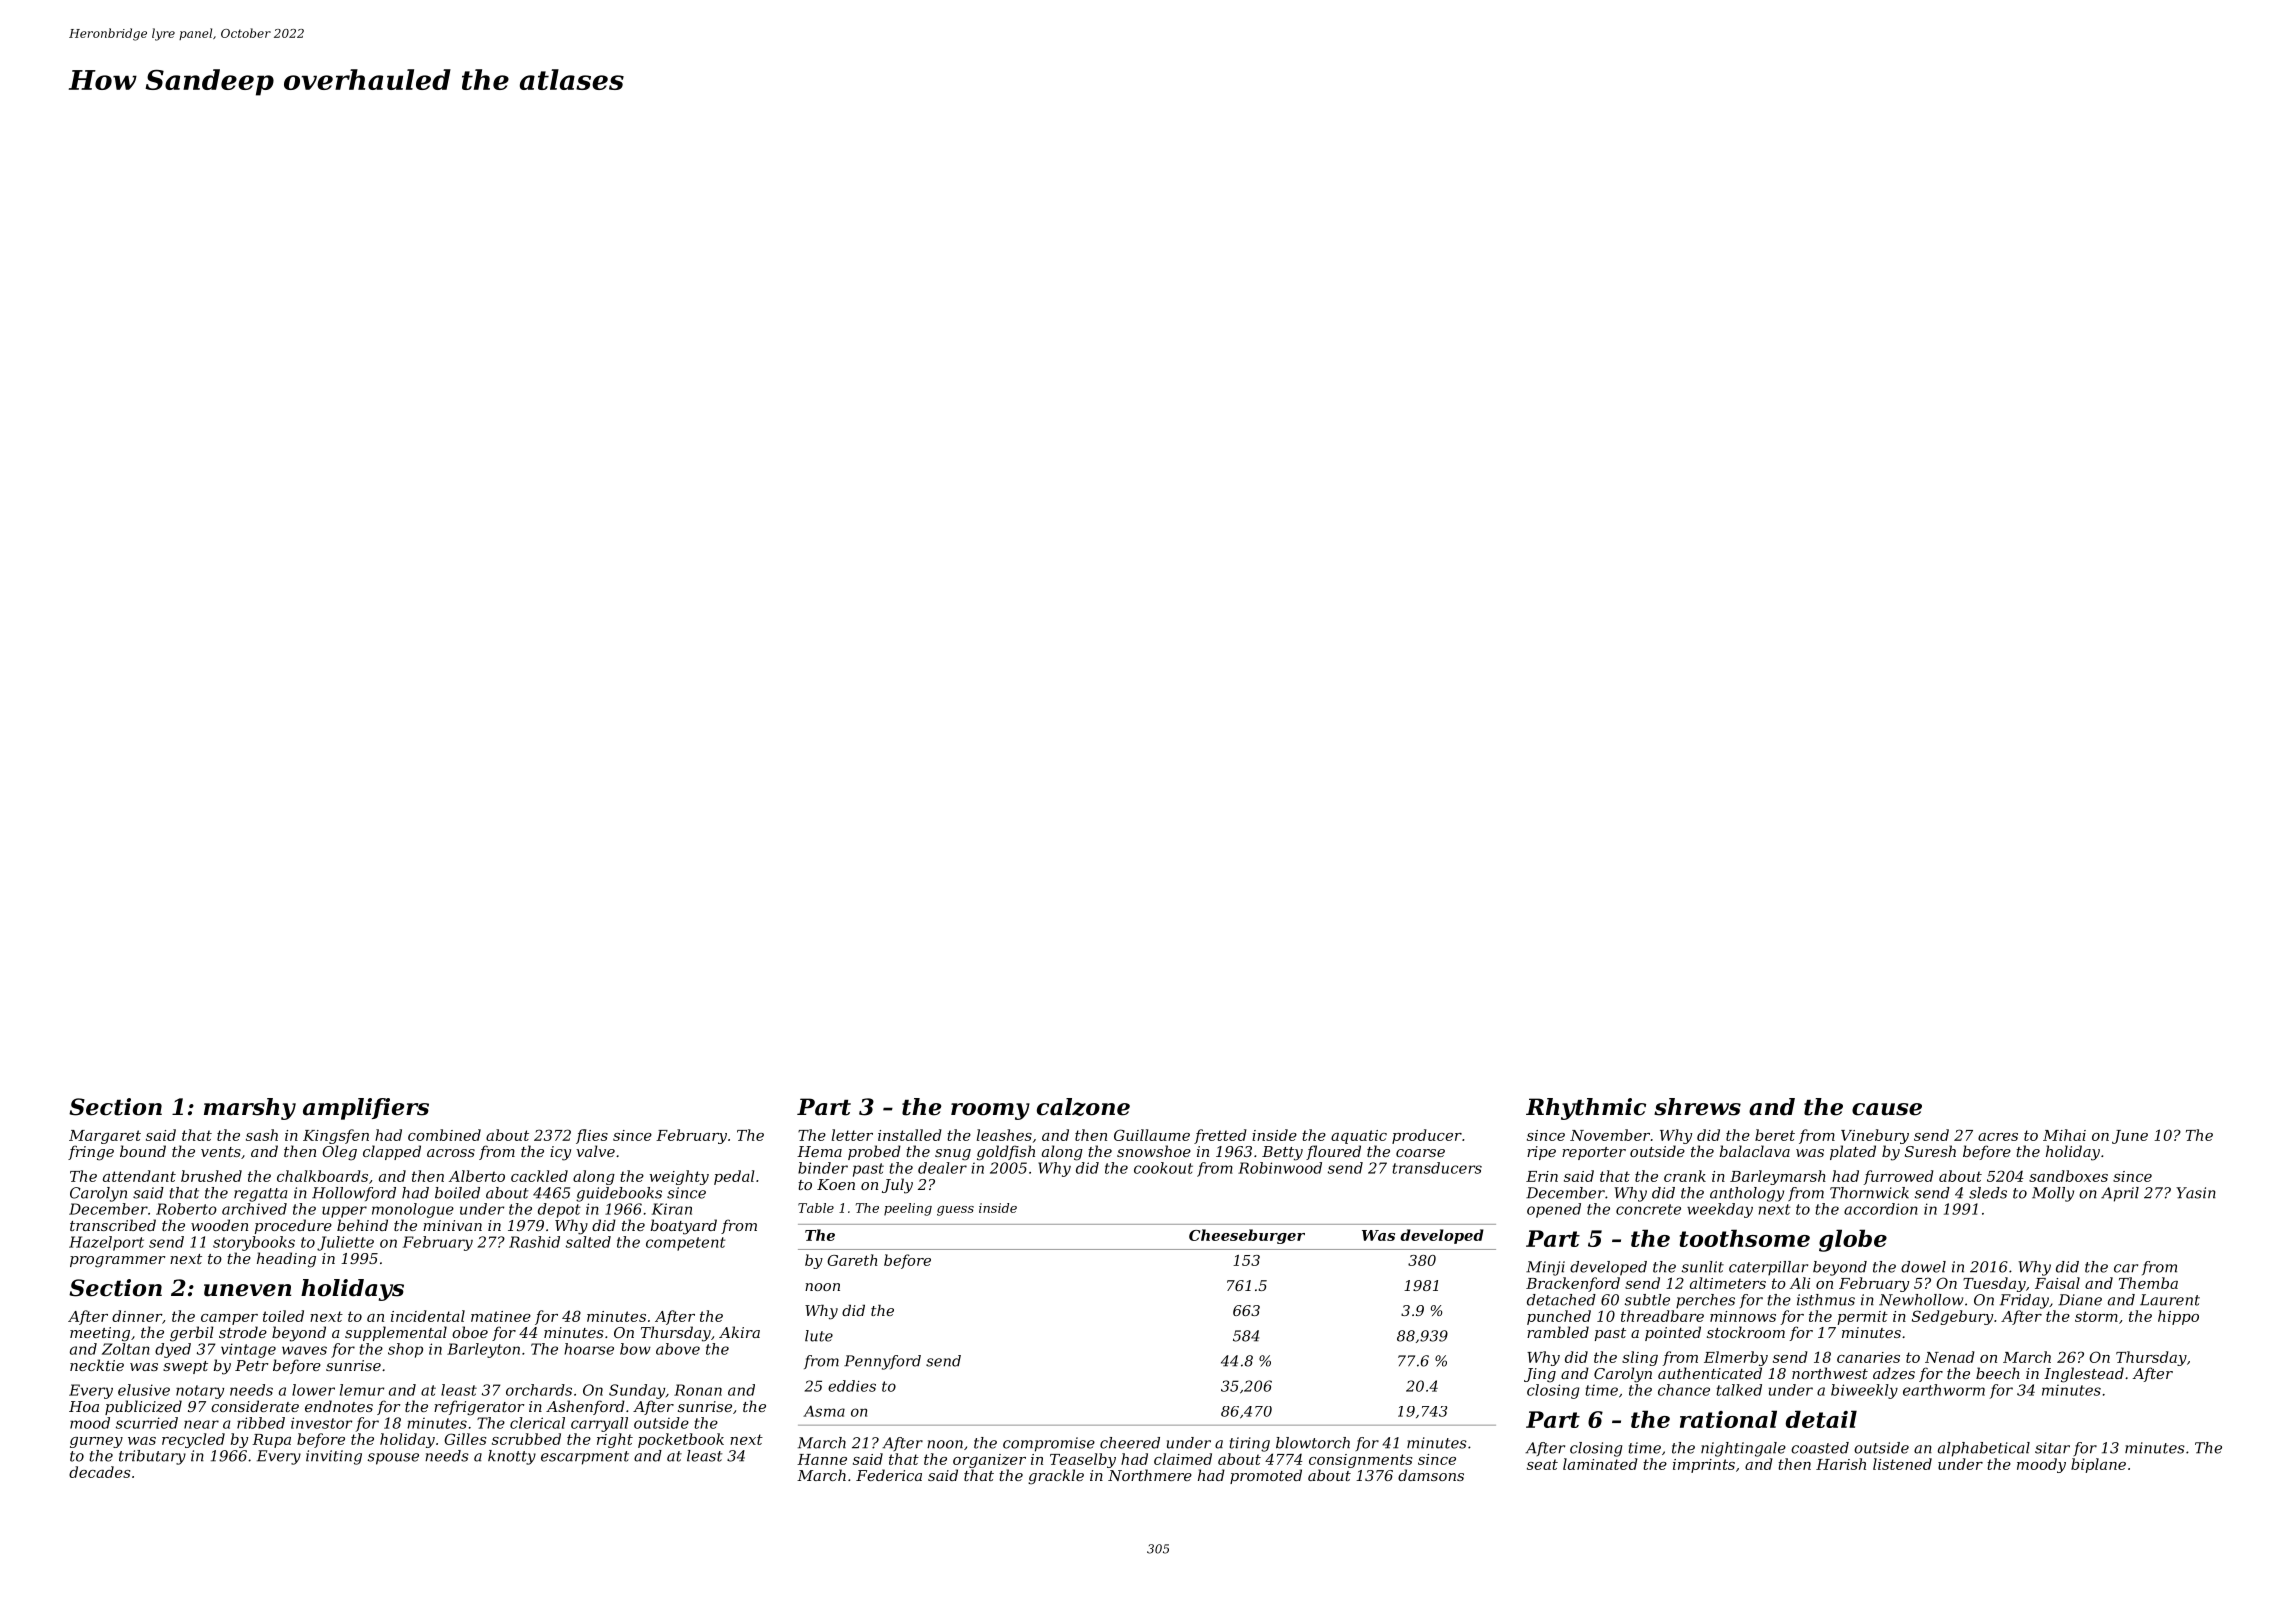  I want to click on Nenad, so click(1950, 1357).
